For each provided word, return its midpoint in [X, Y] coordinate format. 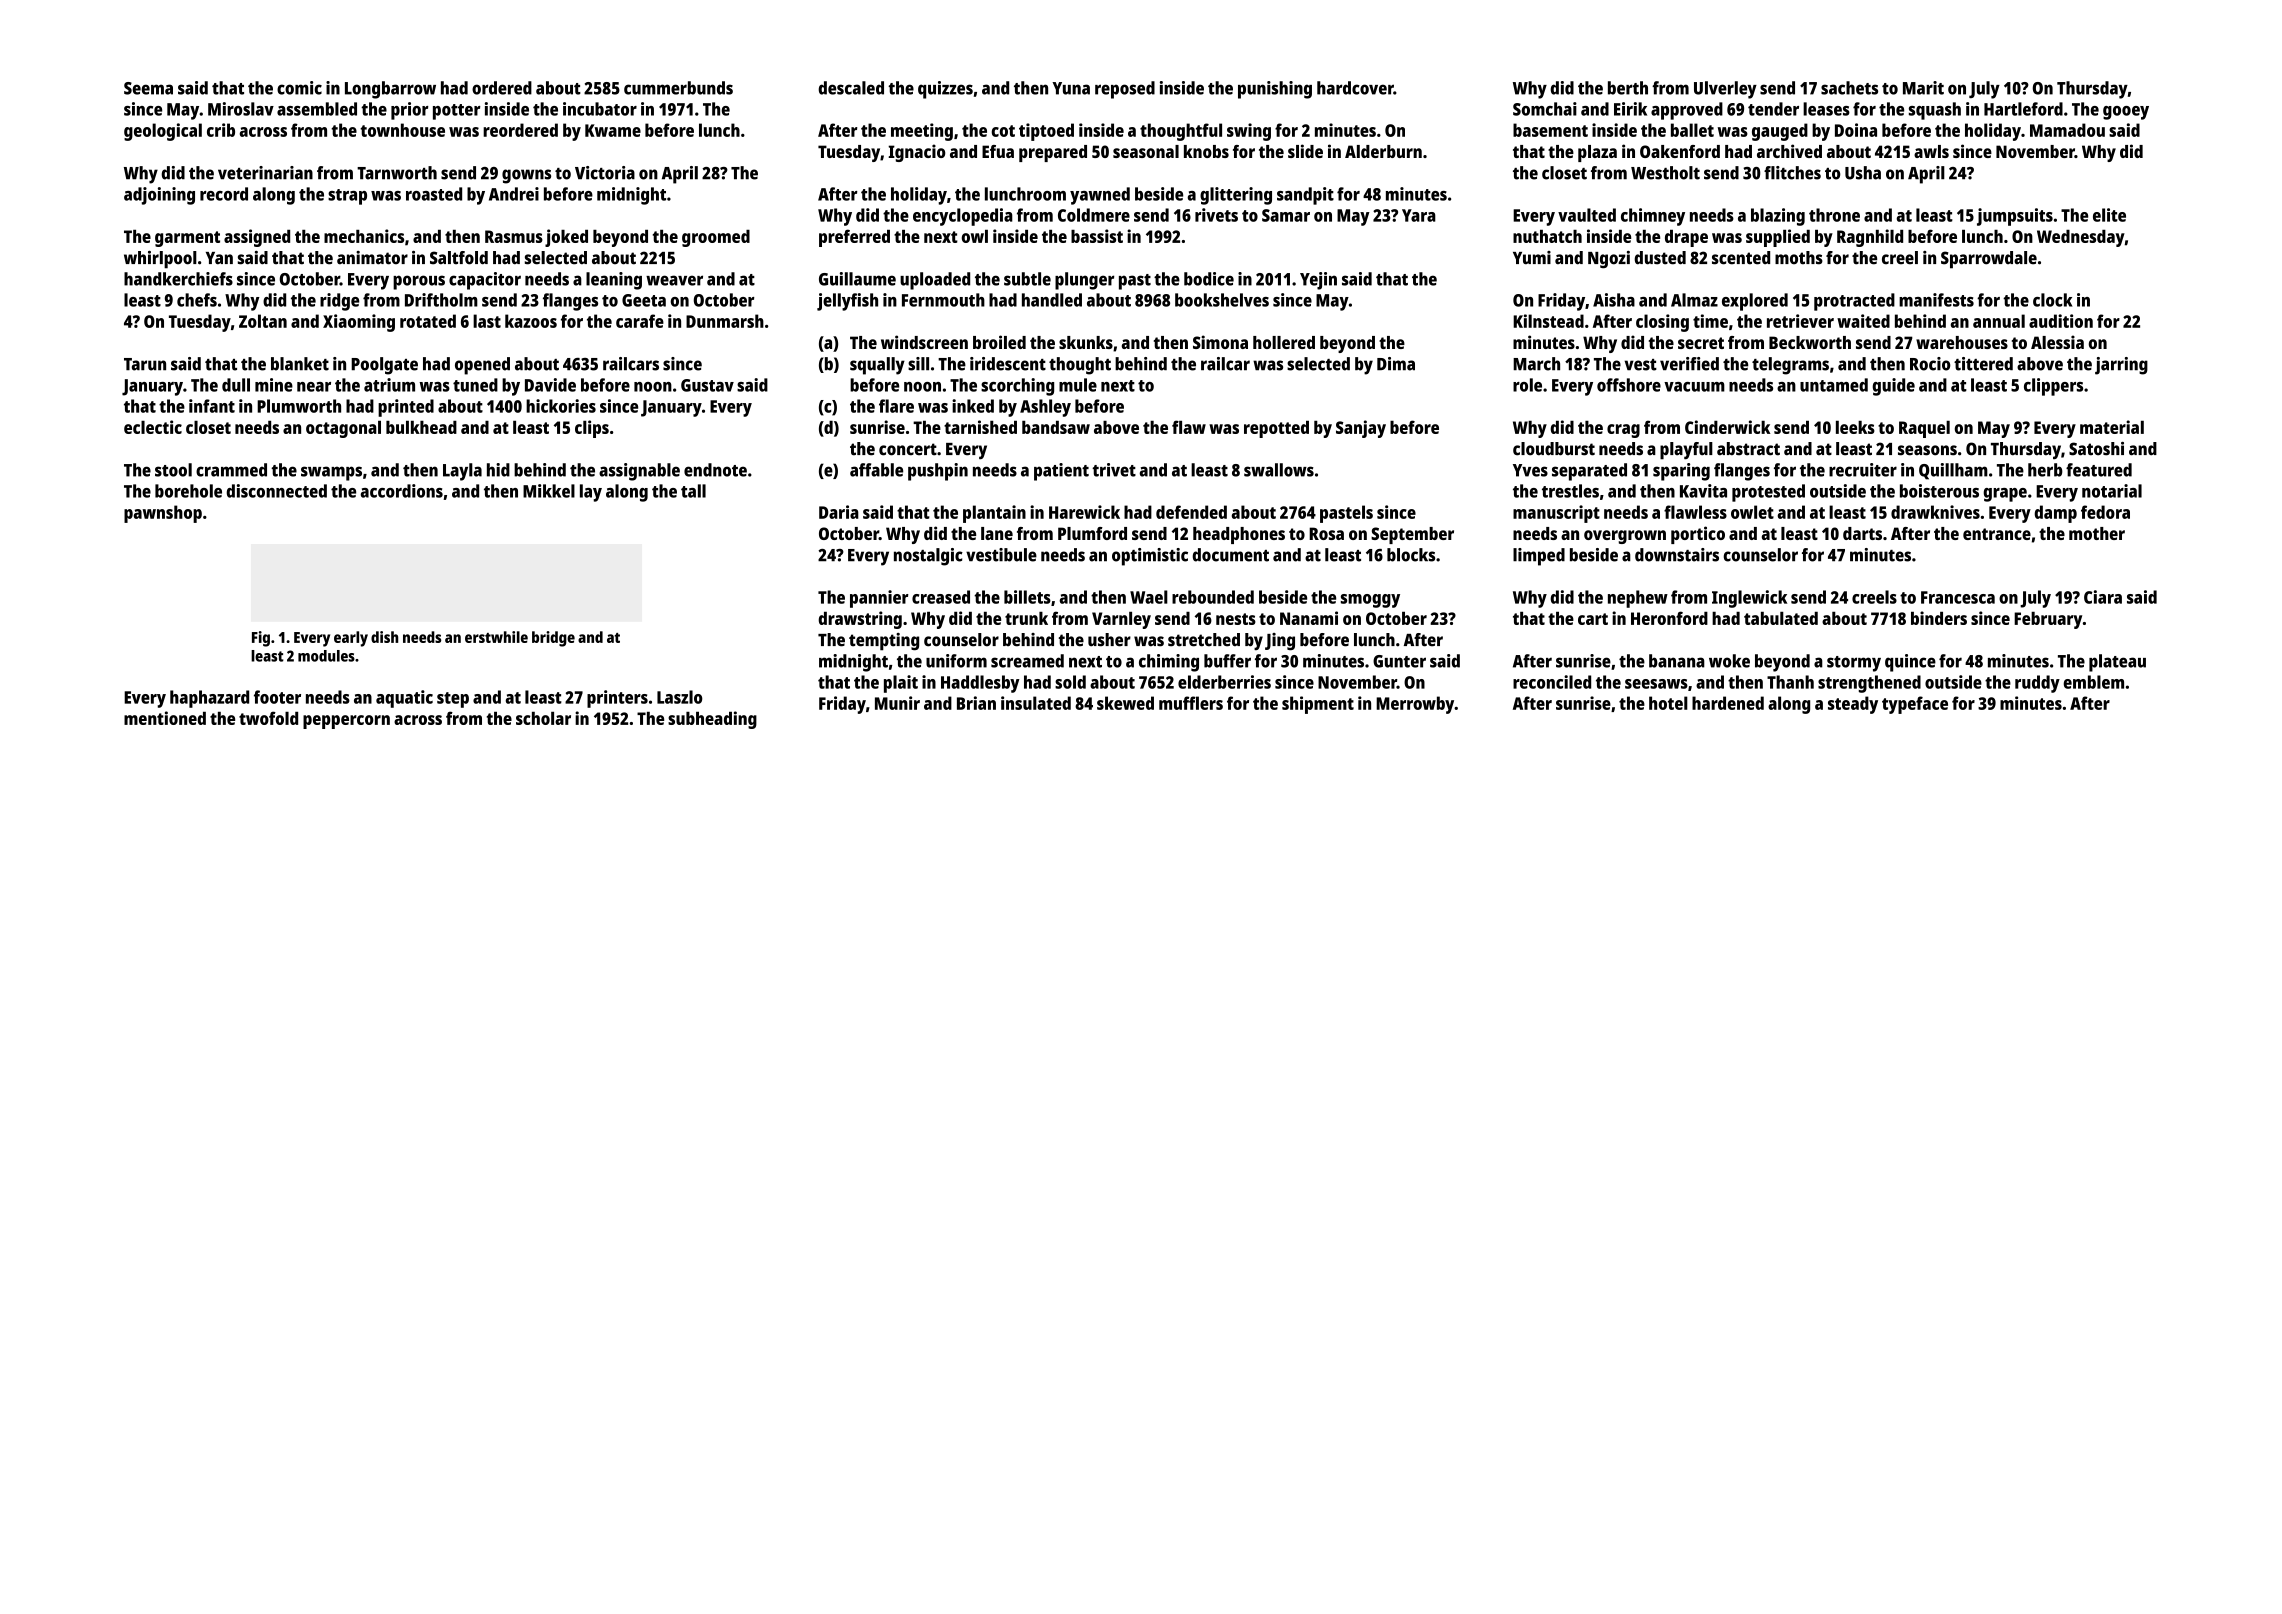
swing [1249, 132]
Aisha [1614, 300]
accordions [402, 491]
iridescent [1008, 364]
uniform [956, 661]
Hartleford [2023, 109]
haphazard [209, 699]
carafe [640, 321]
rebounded [1213, 597]
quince [1910, 663]
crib [221, 130]
